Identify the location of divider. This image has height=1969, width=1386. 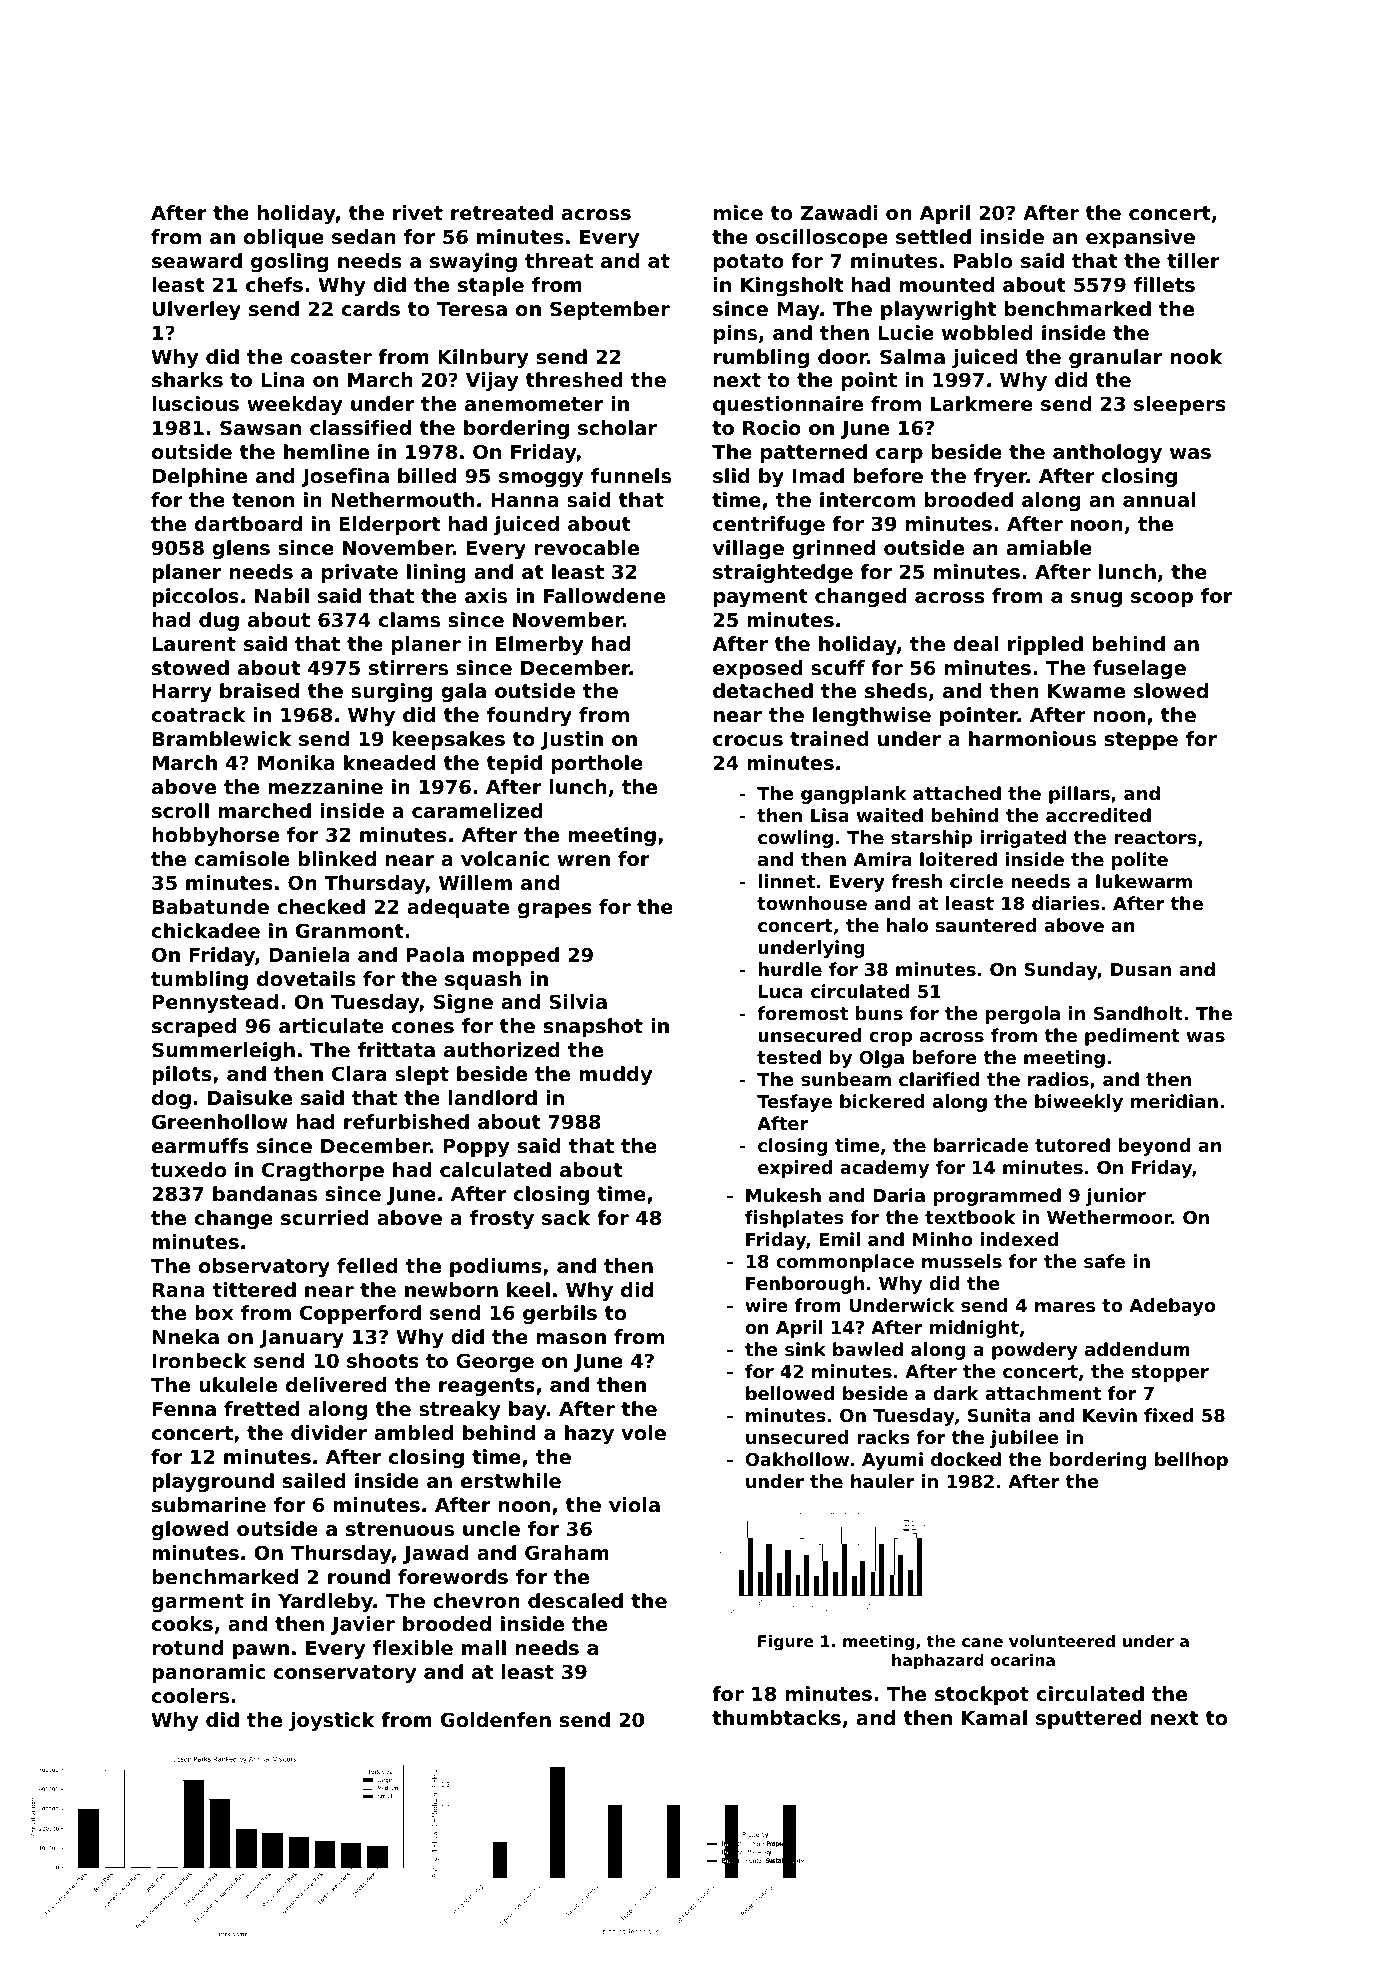
(329, 1432).
